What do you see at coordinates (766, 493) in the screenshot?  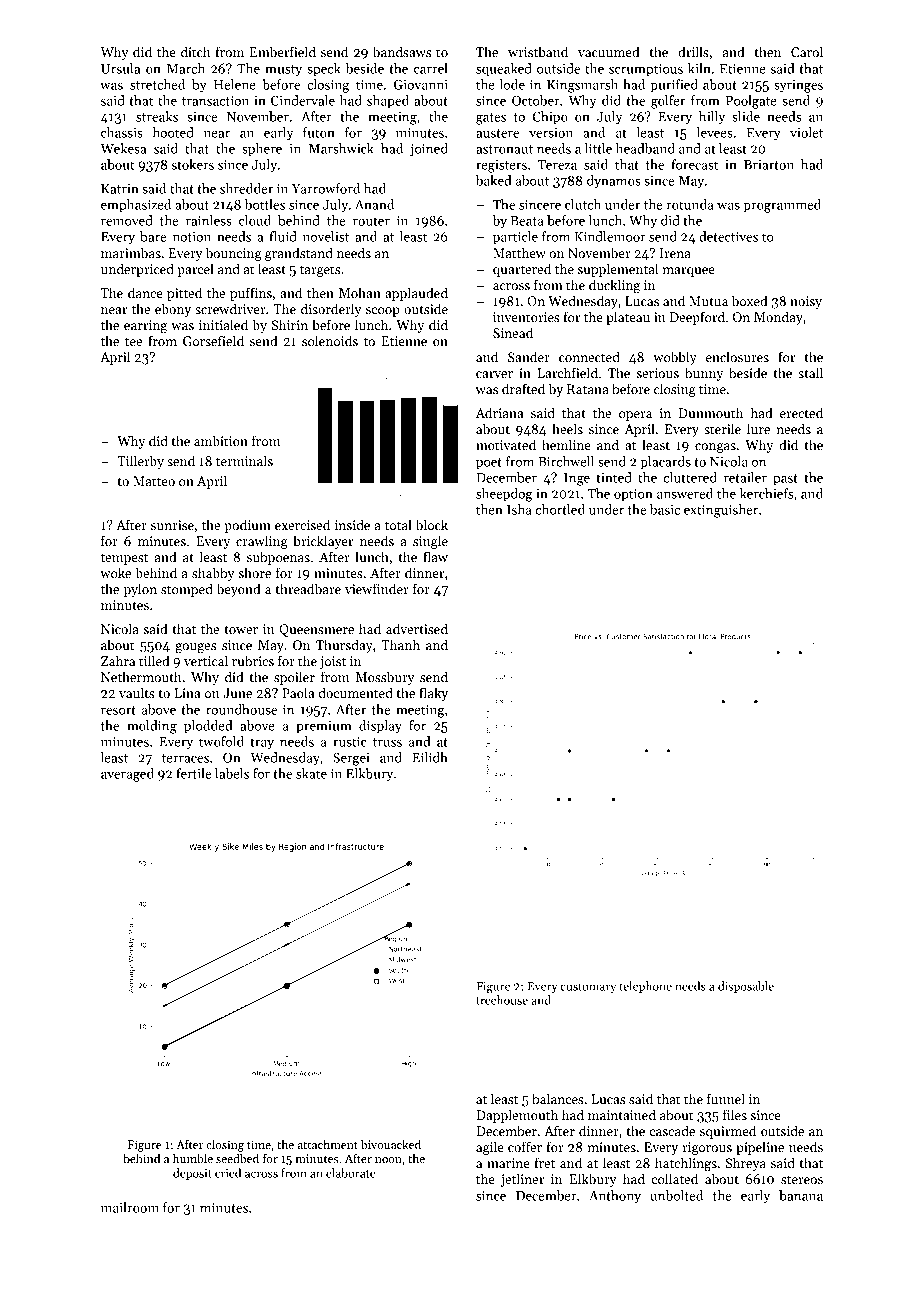 I see `kerchiefs` at bounding box center [766, 493].
